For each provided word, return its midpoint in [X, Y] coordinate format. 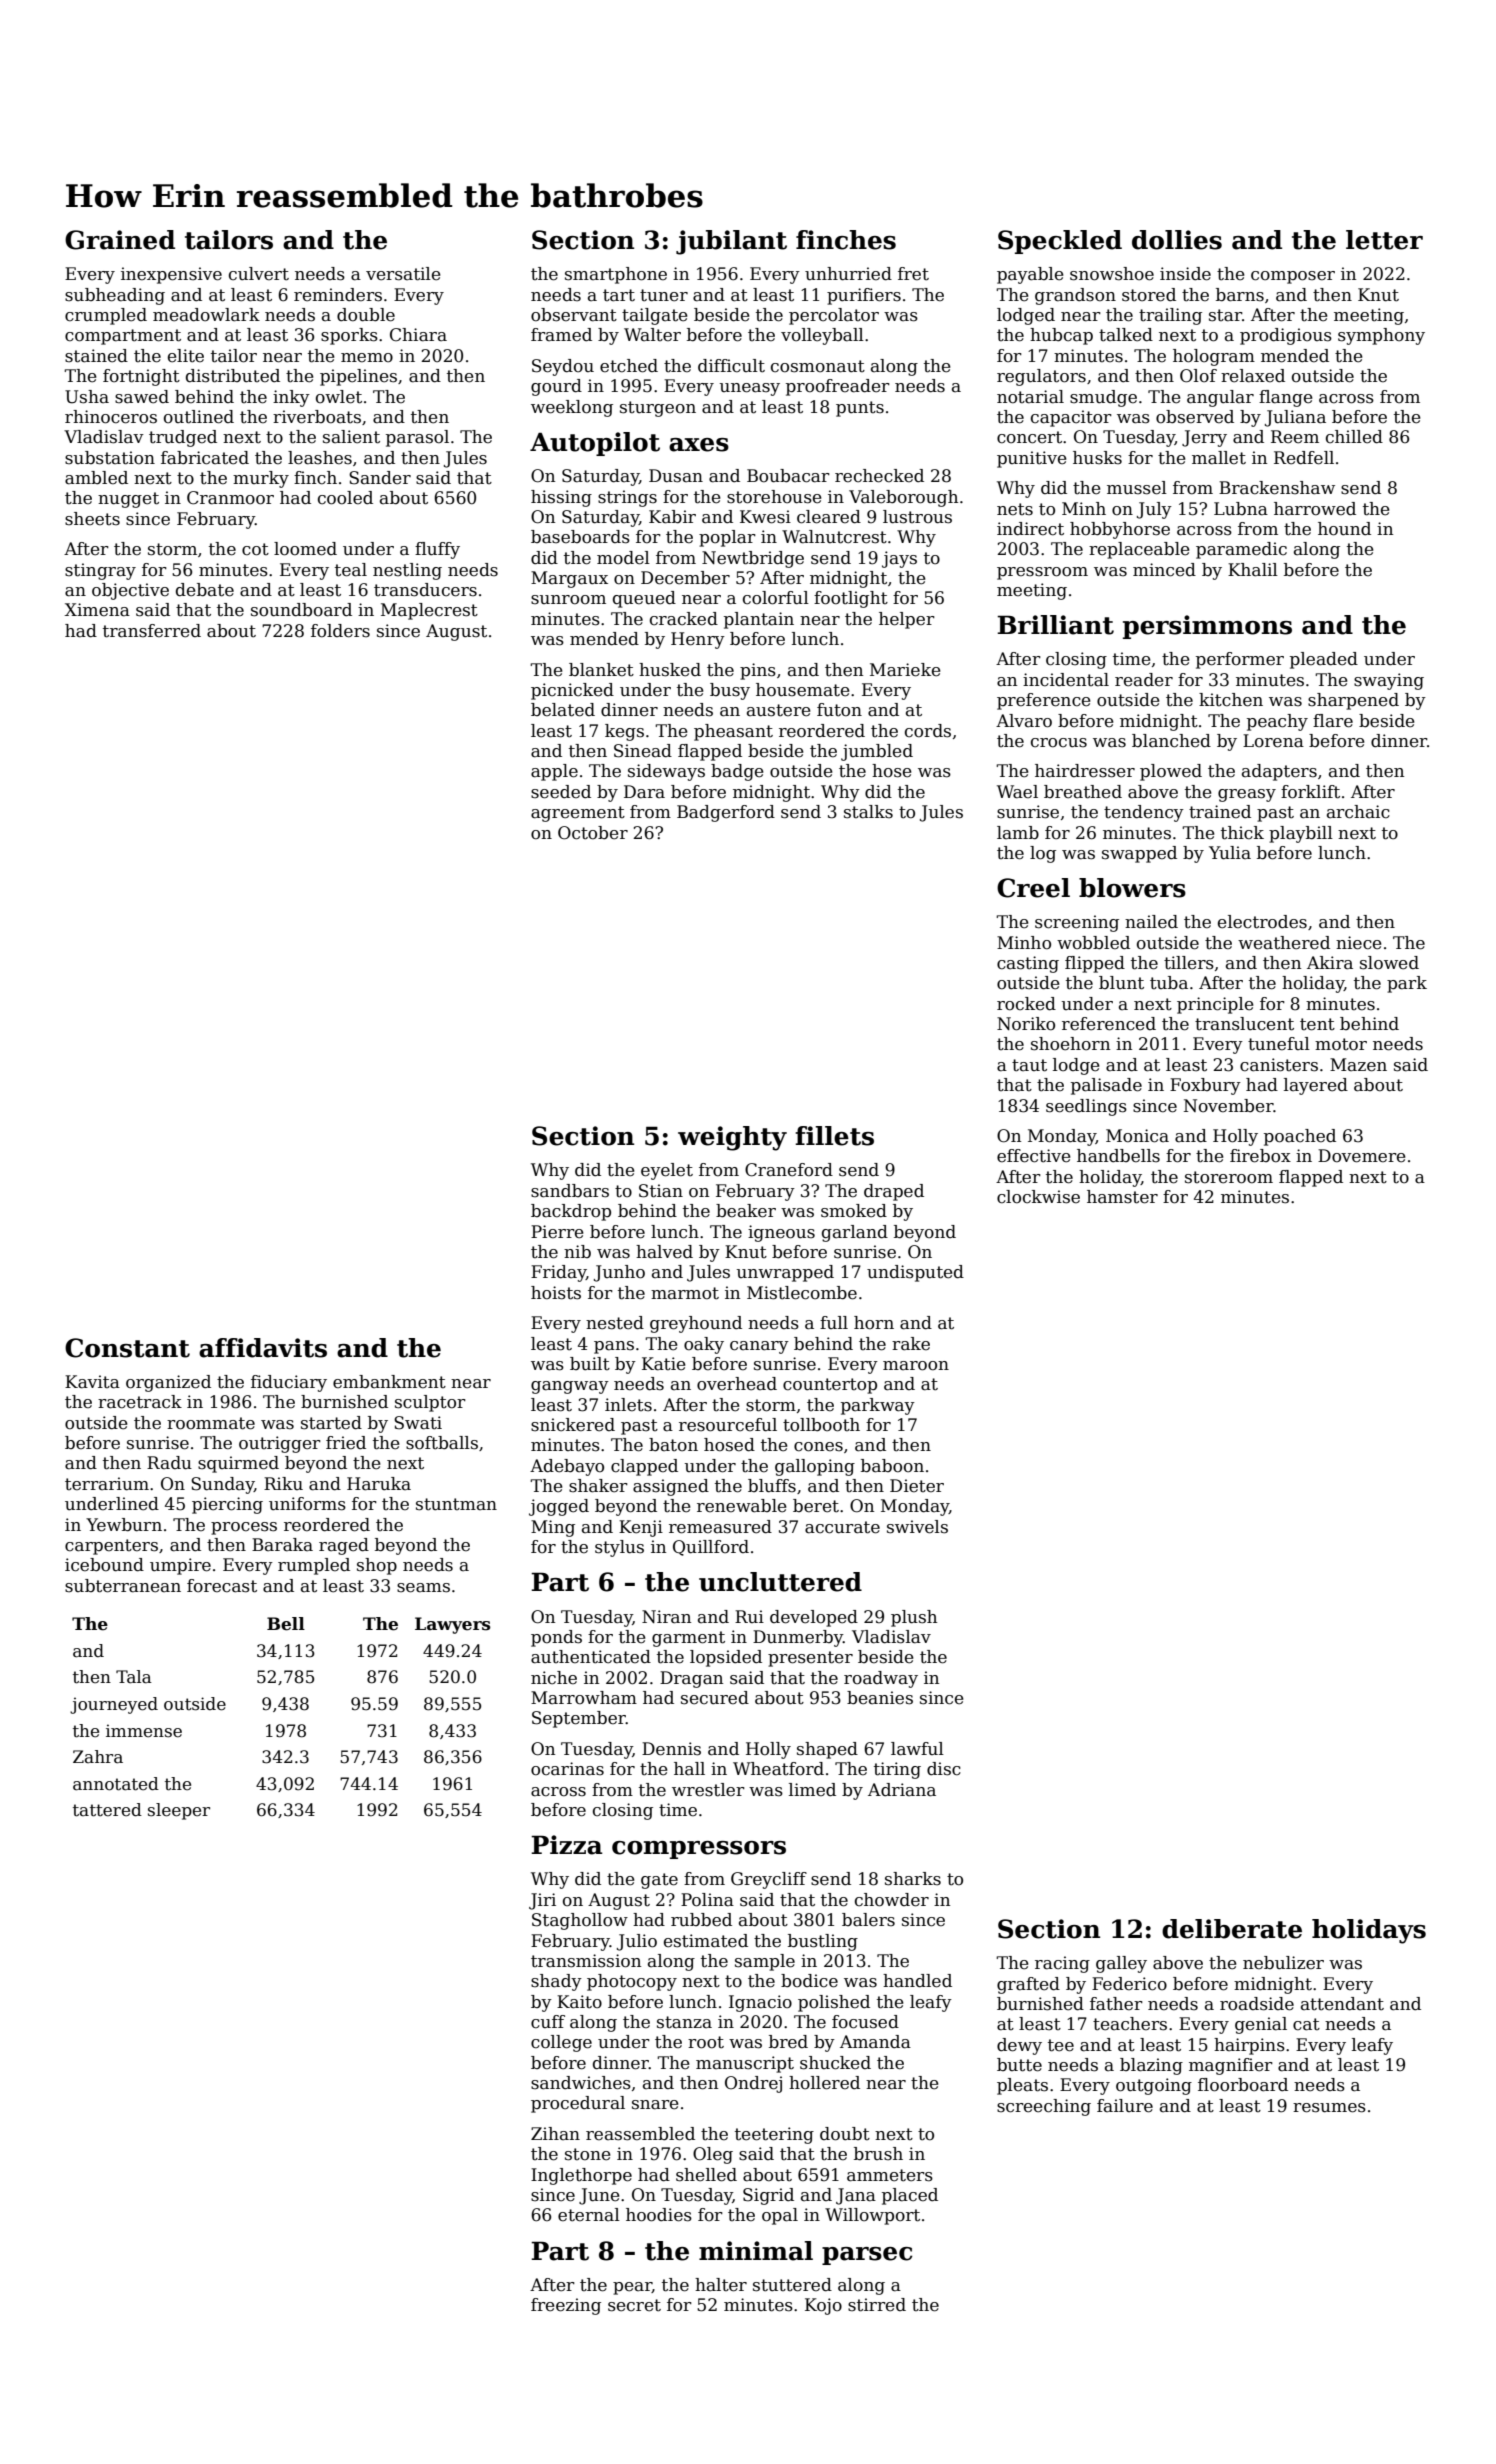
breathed [1083, 792]
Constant [127, 1348]
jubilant [731, 242]
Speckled [1060, 242]
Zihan [555, 2133]
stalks [868, 812]
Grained [120, 240]
